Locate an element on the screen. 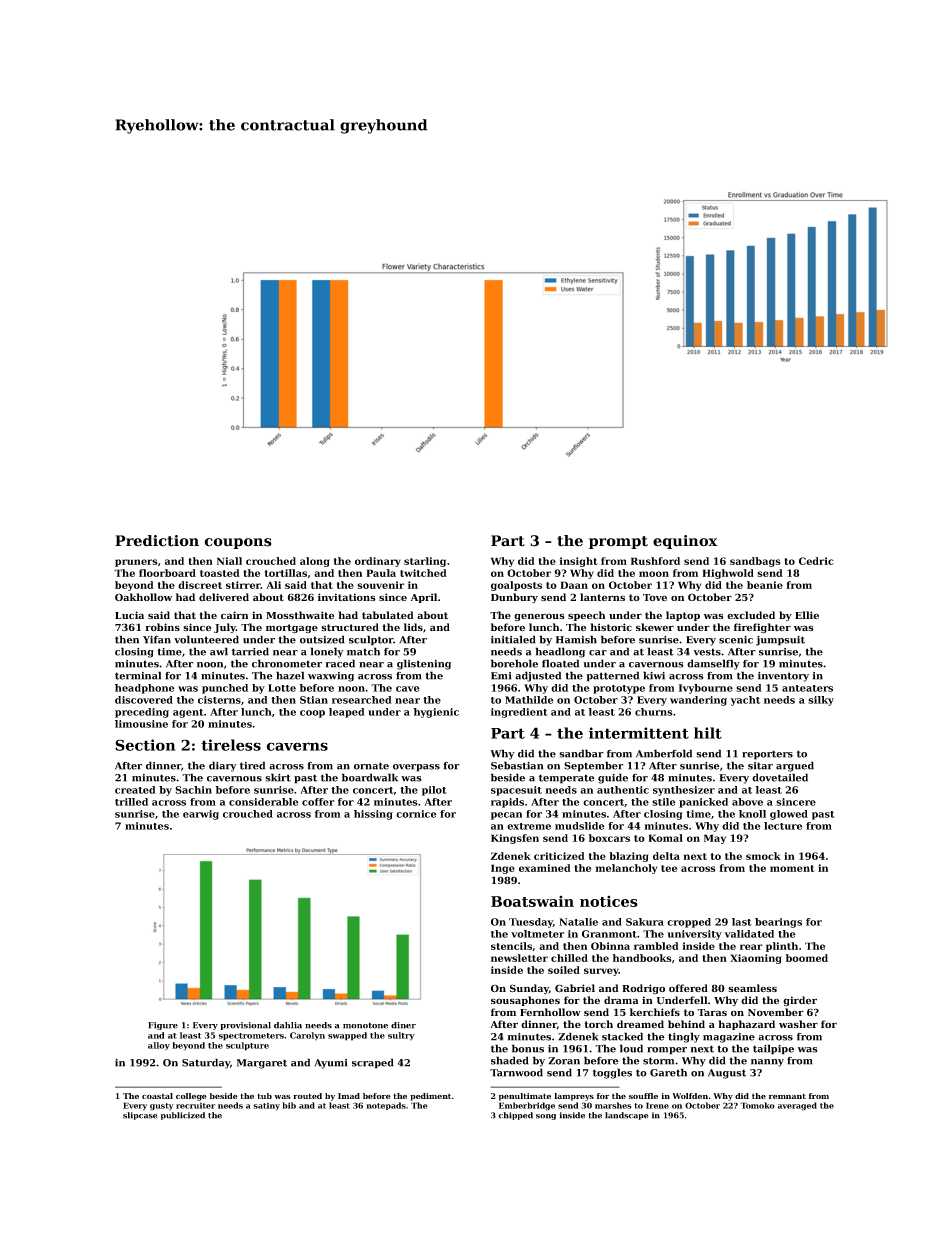 This screenshot has width=952, height=1233. ornate is located at coordinates (371, 766).
